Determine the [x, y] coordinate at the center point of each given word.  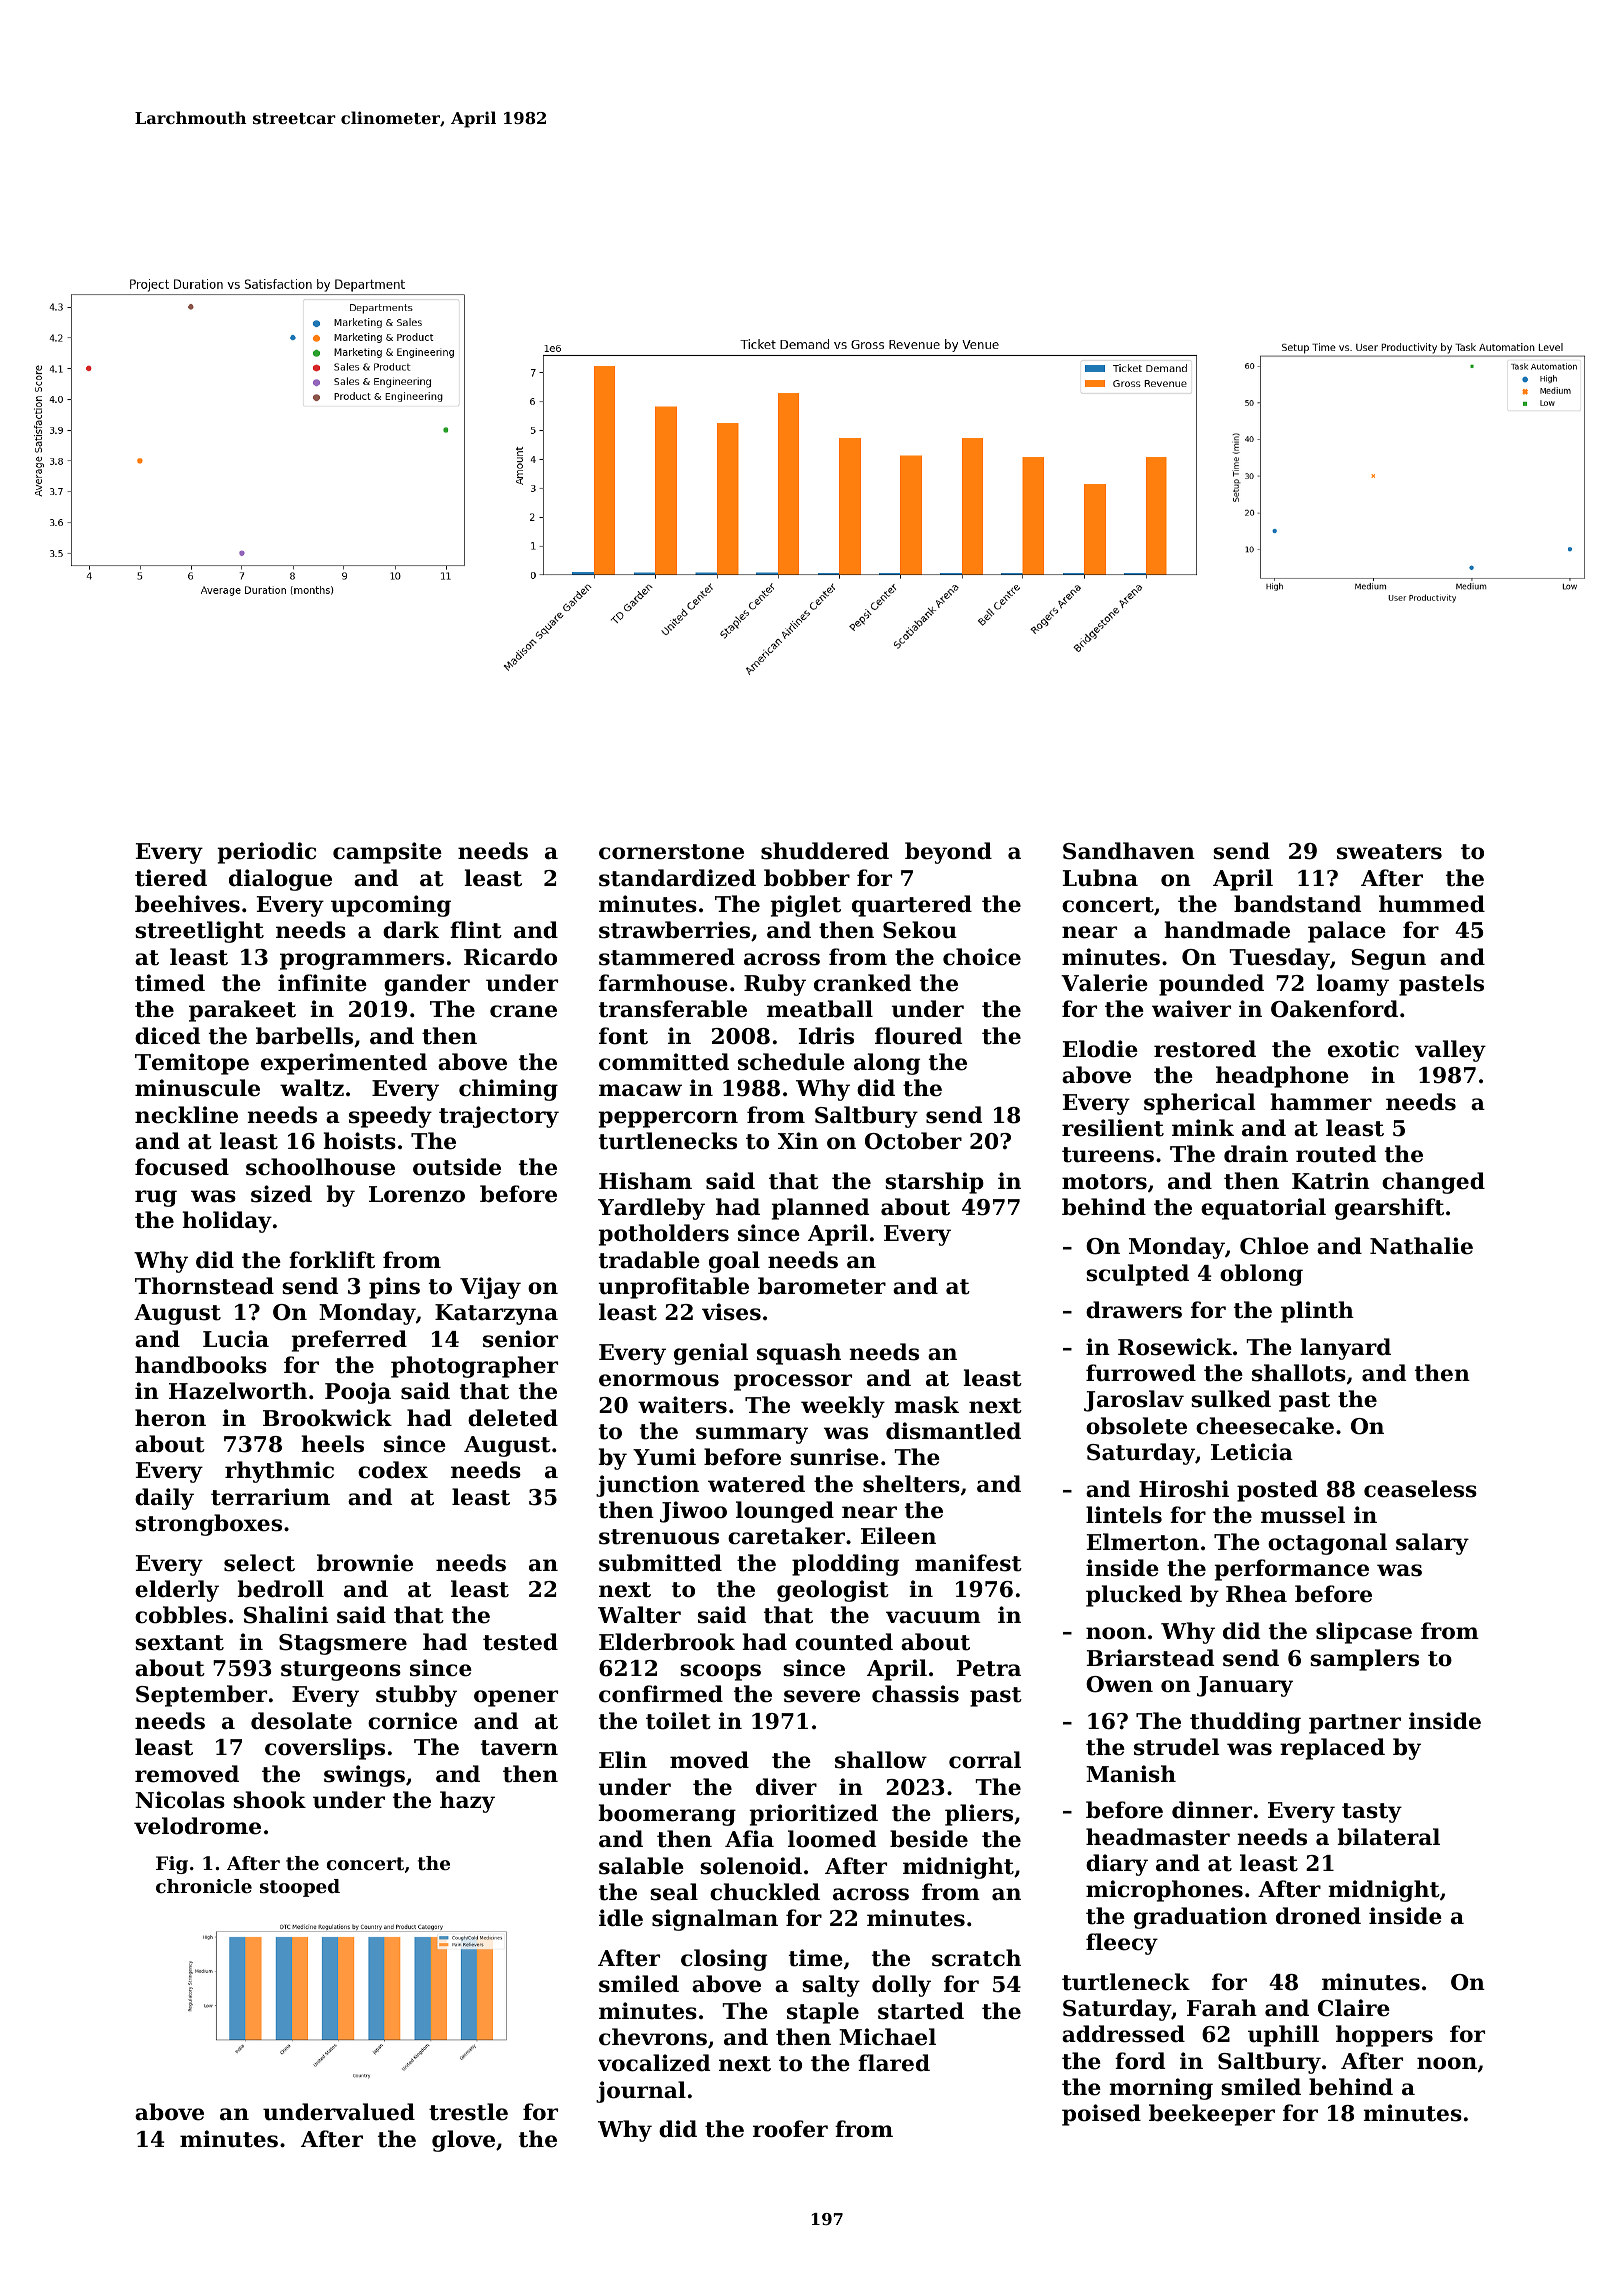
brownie [365, 1563]
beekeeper [1212, 2115]
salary [1432, 1544]
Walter [639, 1615]
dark [411, 930]
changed [1433, 1183]
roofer [790, 2129]
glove [463, 2141]
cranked [862, 983]
